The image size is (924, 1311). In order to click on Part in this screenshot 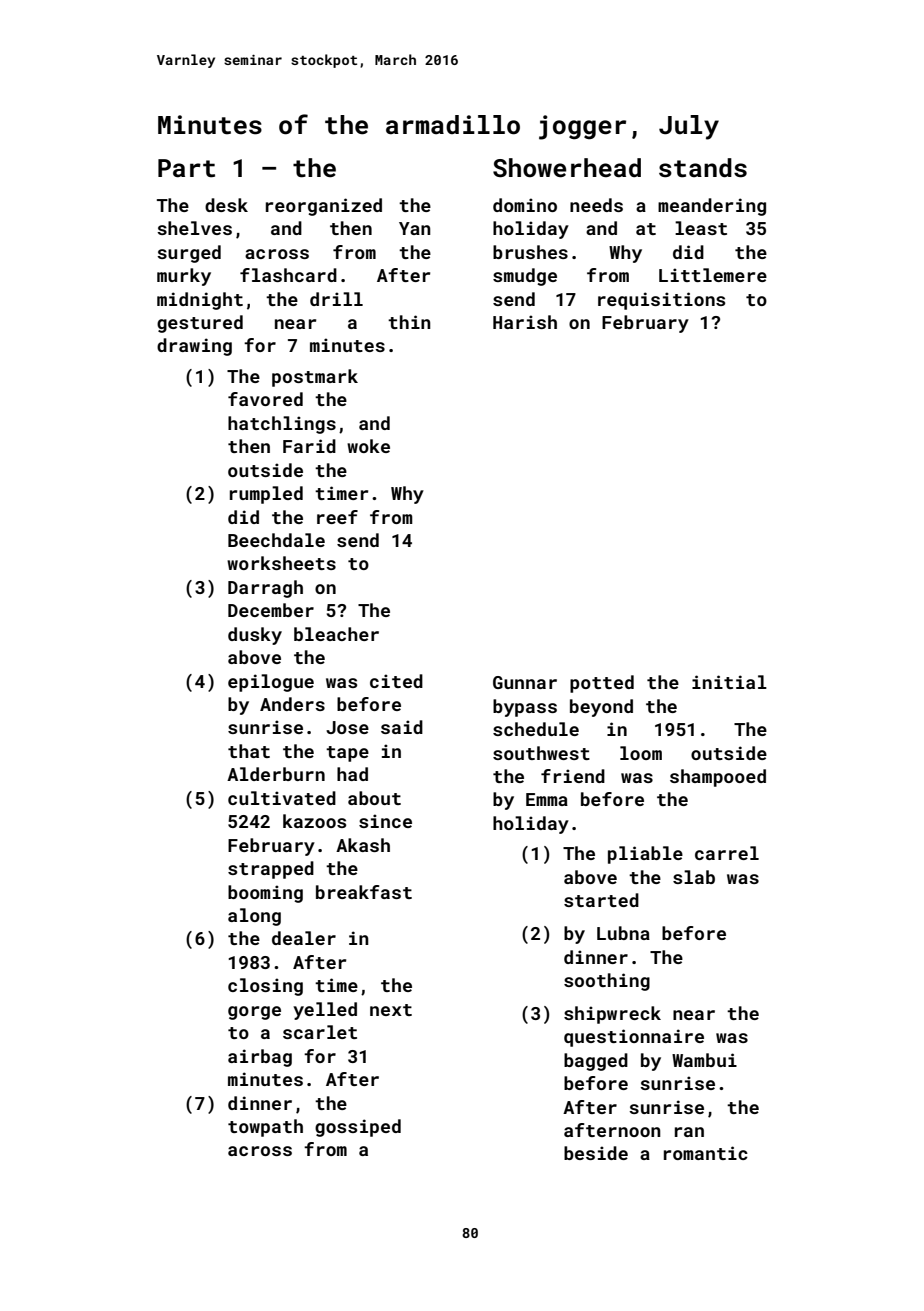, I will do `click(186, 168)`.
